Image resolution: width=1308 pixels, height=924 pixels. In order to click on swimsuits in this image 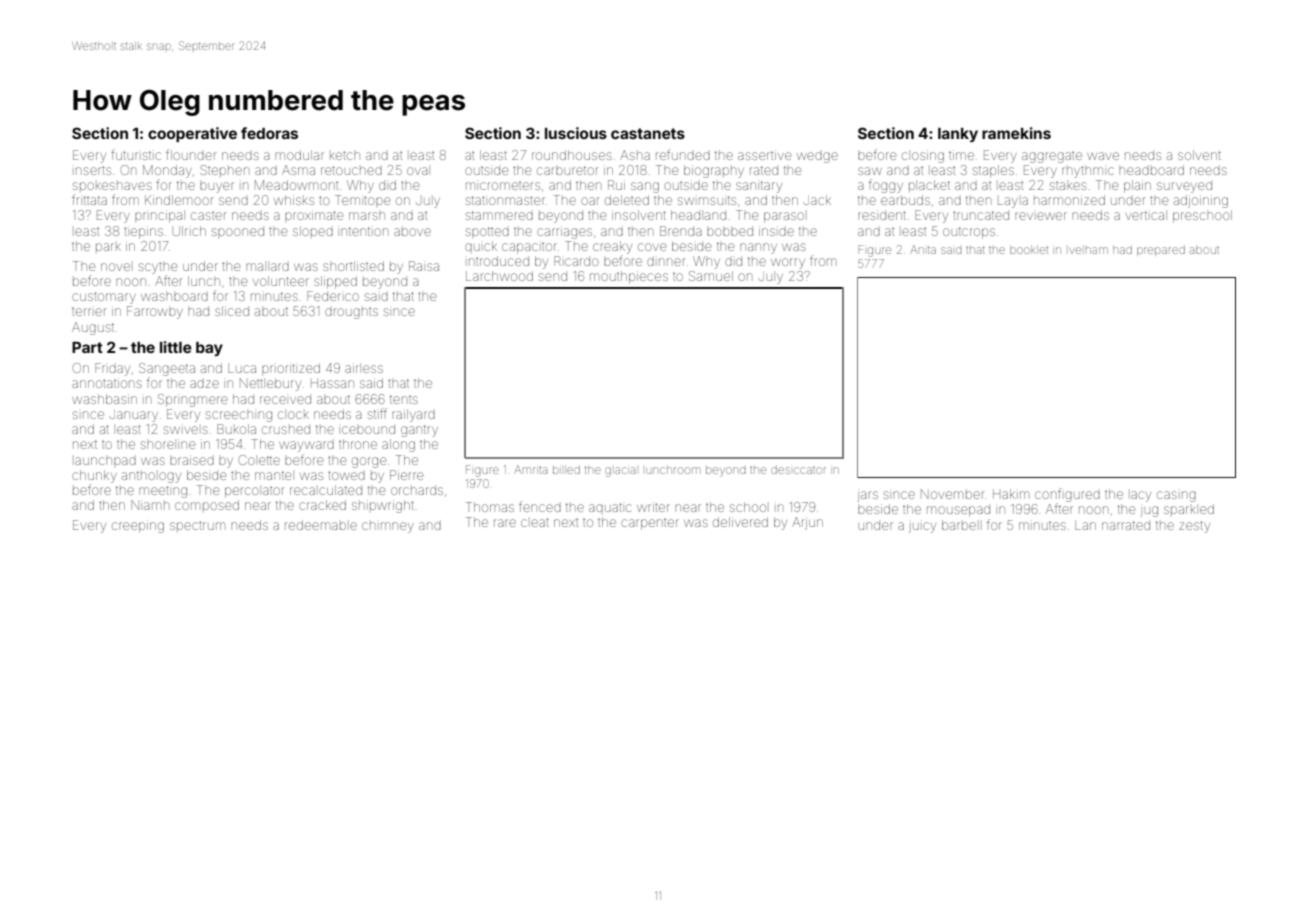, I will do `click(707, 200)`.
